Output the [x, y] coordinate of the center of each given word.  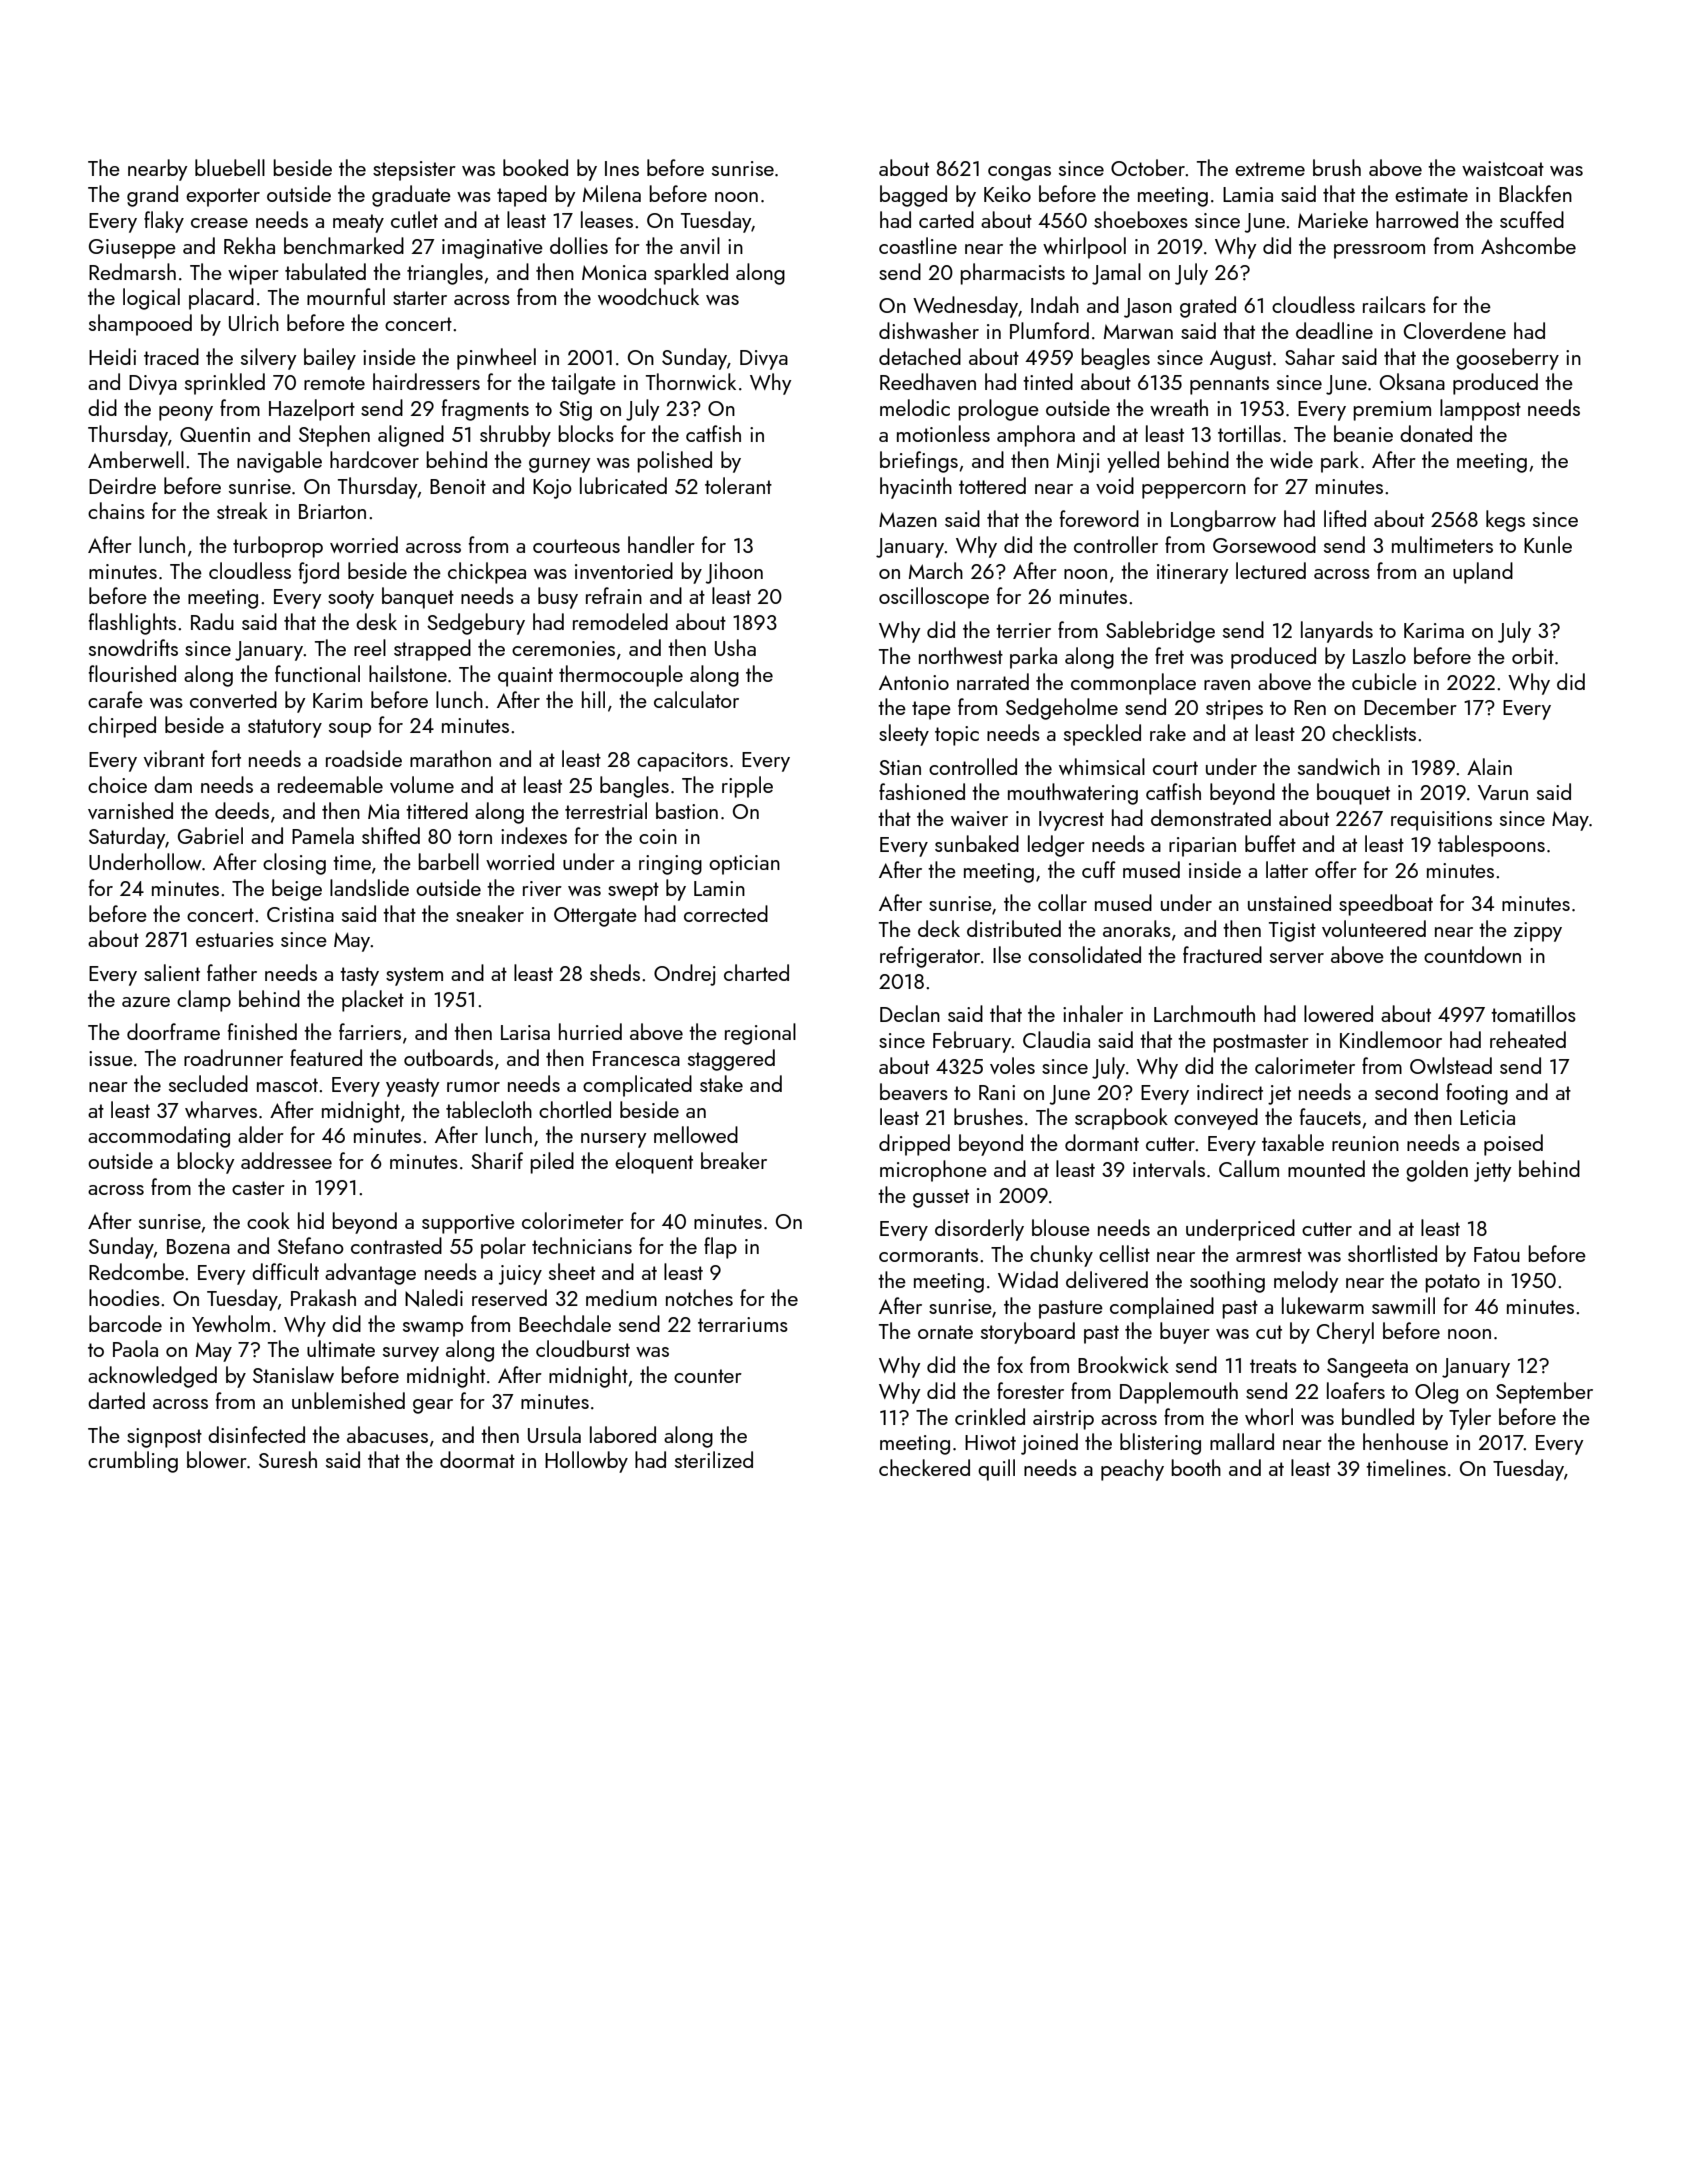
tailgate [583, 384]
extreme [1270, 169]
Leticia [1487, 1117]
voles [1012, 1065]
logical [151, 299]
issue [111, 1058]
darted [116, 1400]
